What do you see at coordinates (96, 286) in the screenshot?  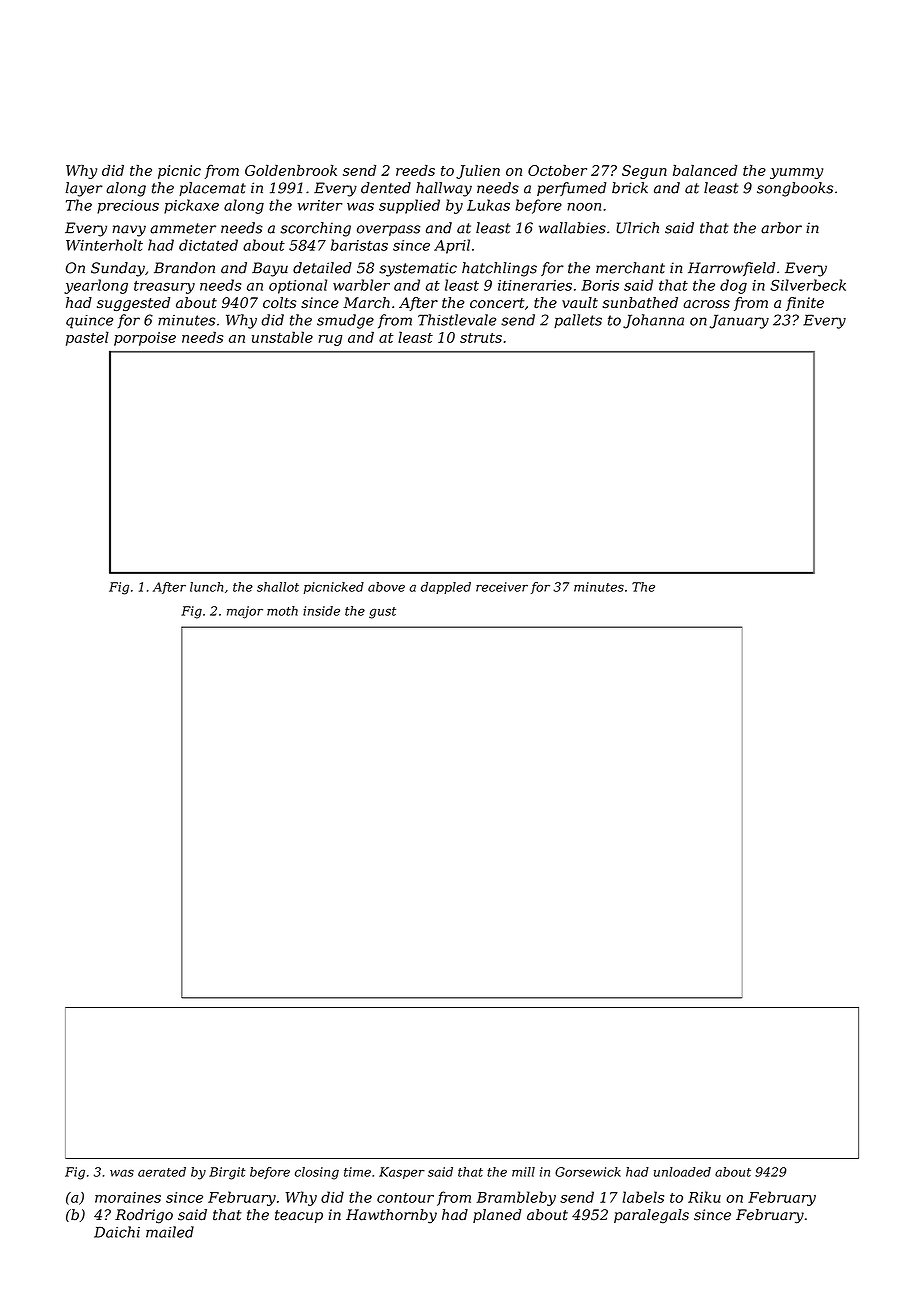 I see `yearlong` at bounding box center [96, 286].
